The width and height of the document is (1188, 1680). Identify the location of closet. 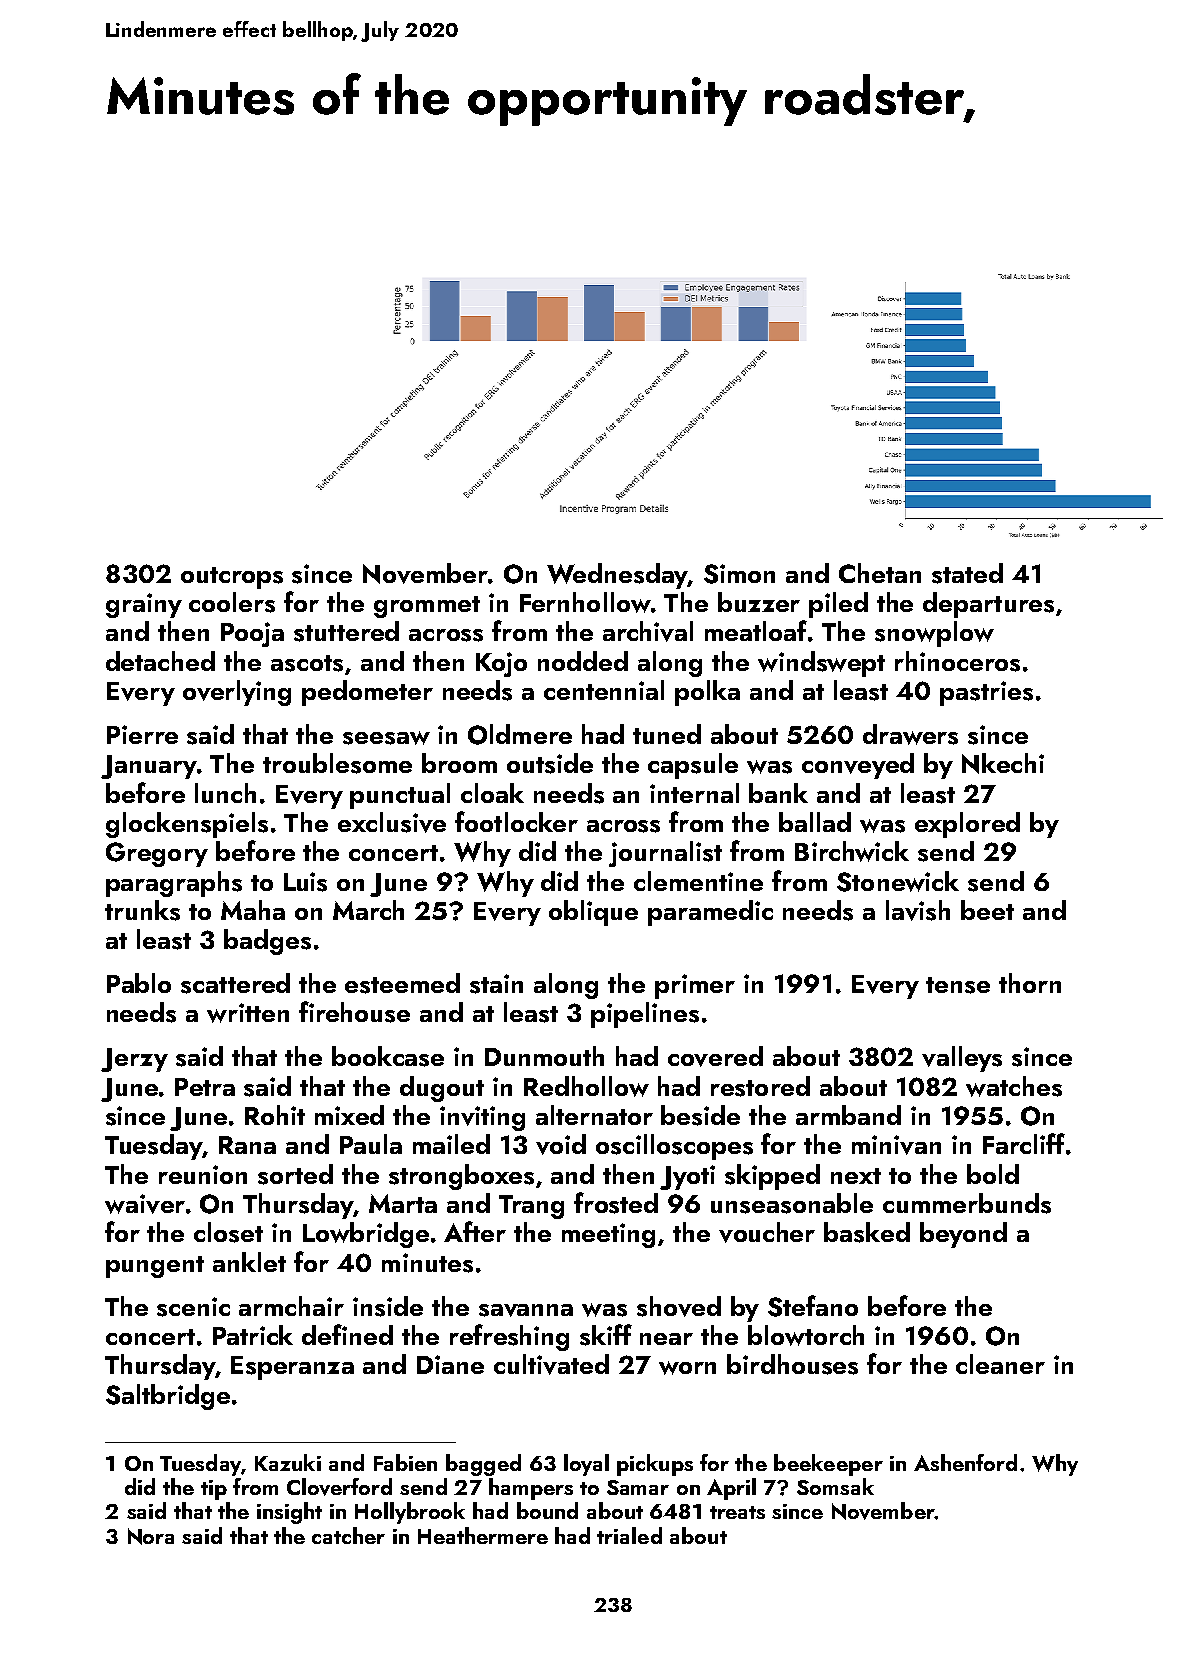
(228, 1232).
